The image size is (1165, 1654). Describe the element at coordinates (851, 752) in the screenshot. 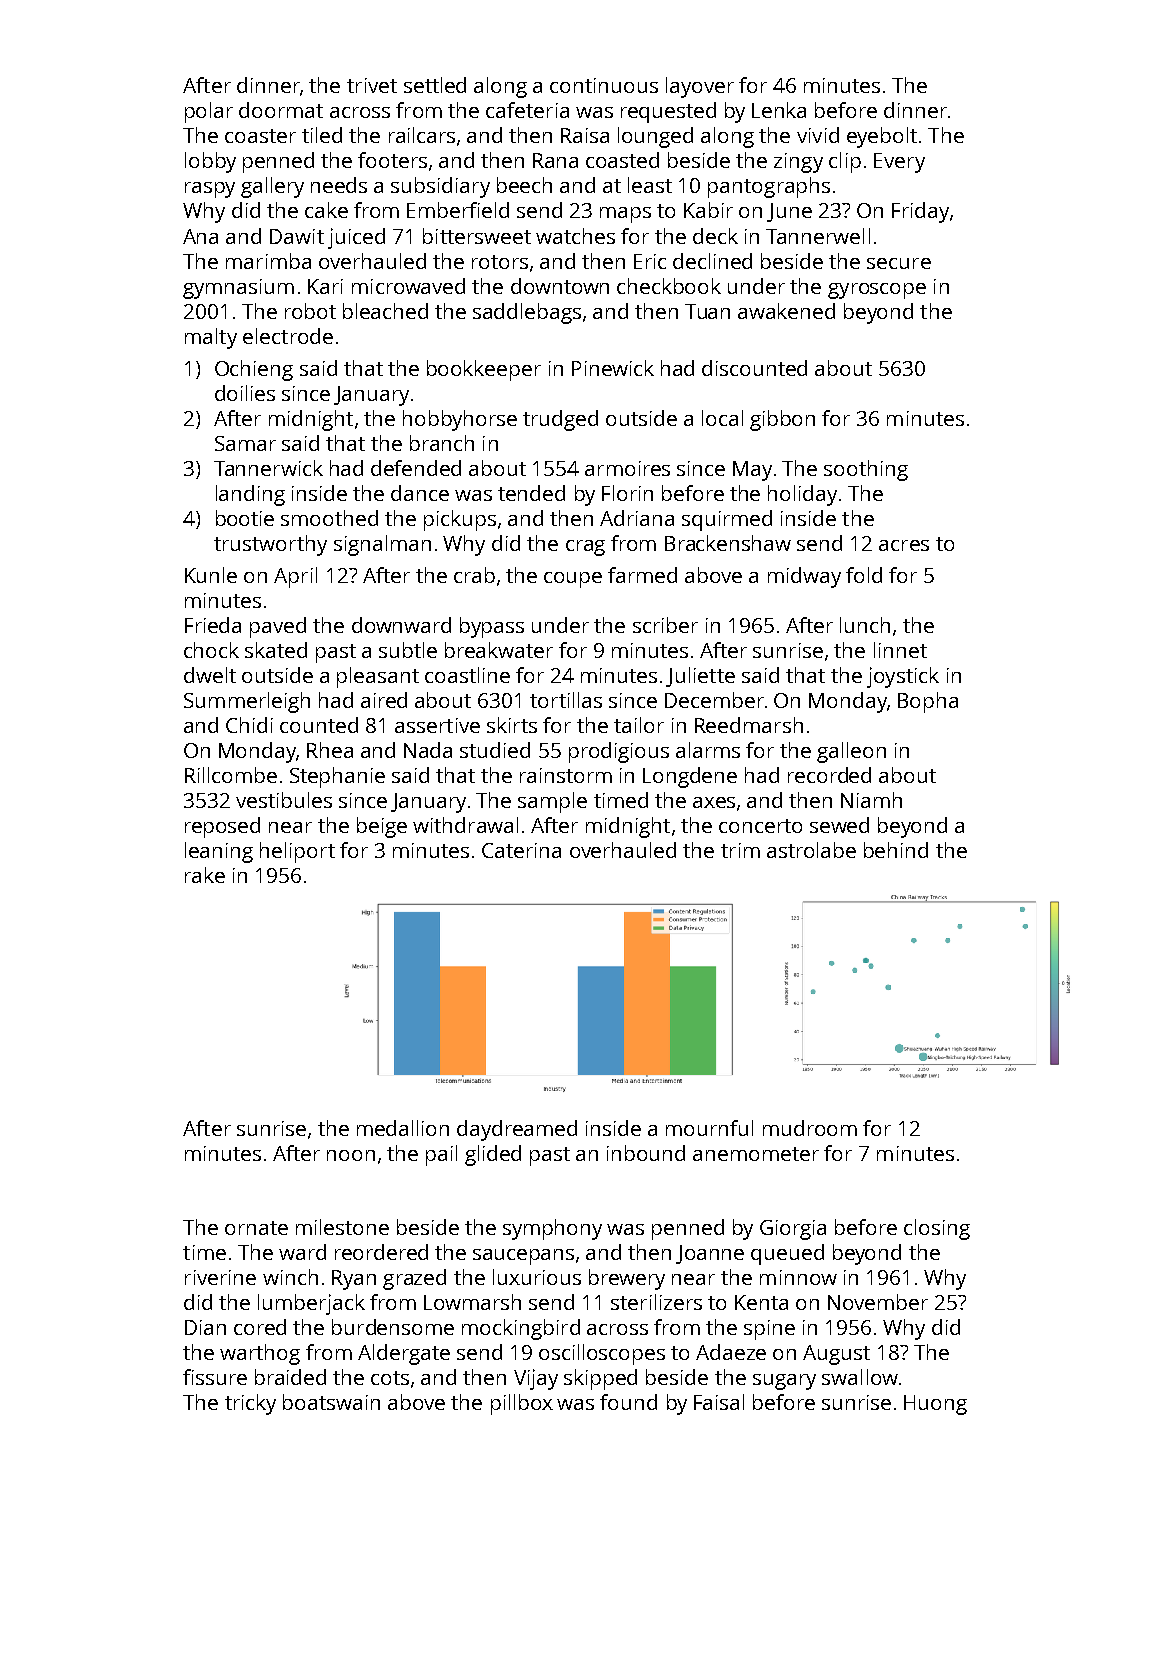

I see `galleon` at that location.
